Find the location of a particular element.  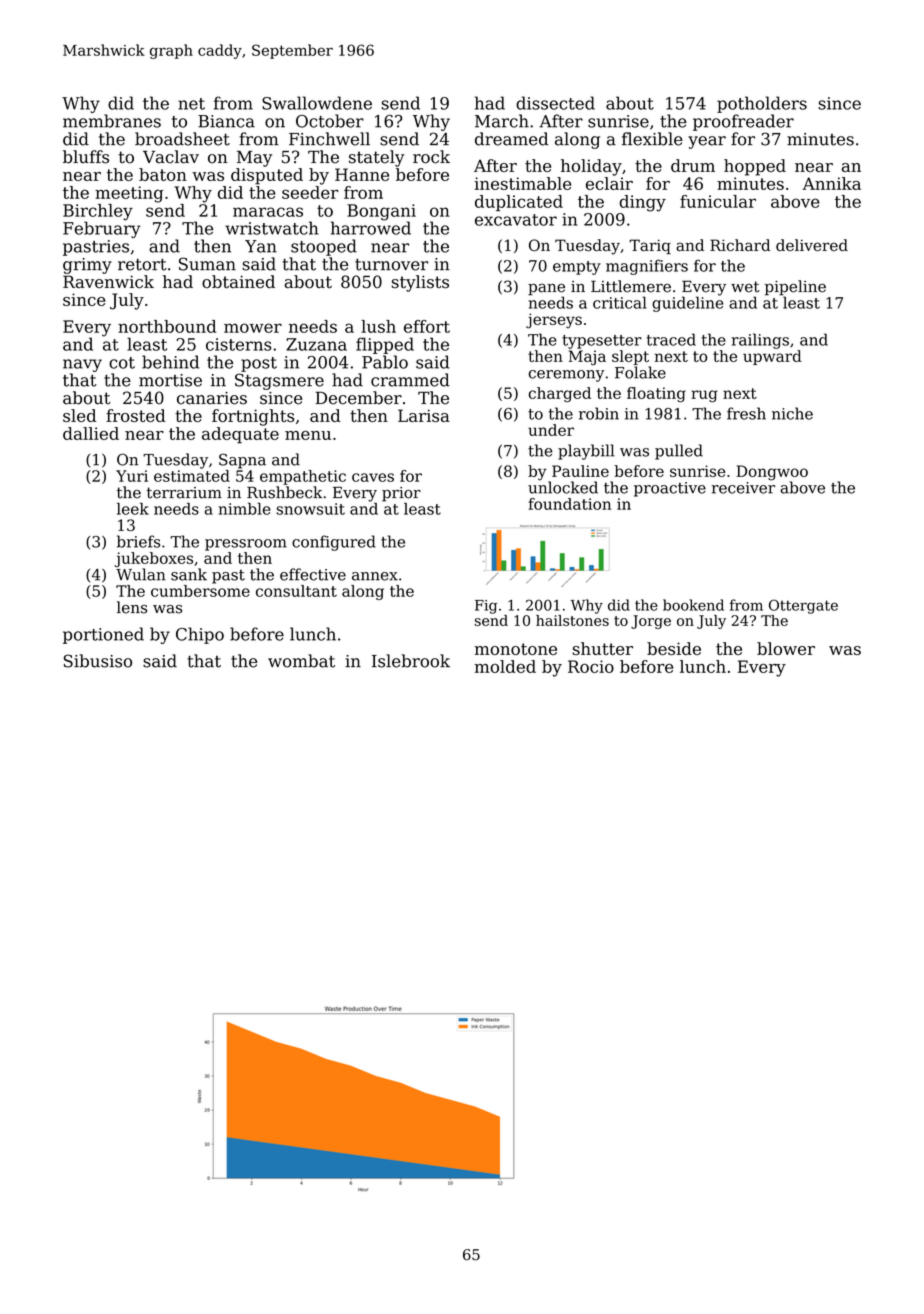

dissected is located at coordinates (555, 103).
